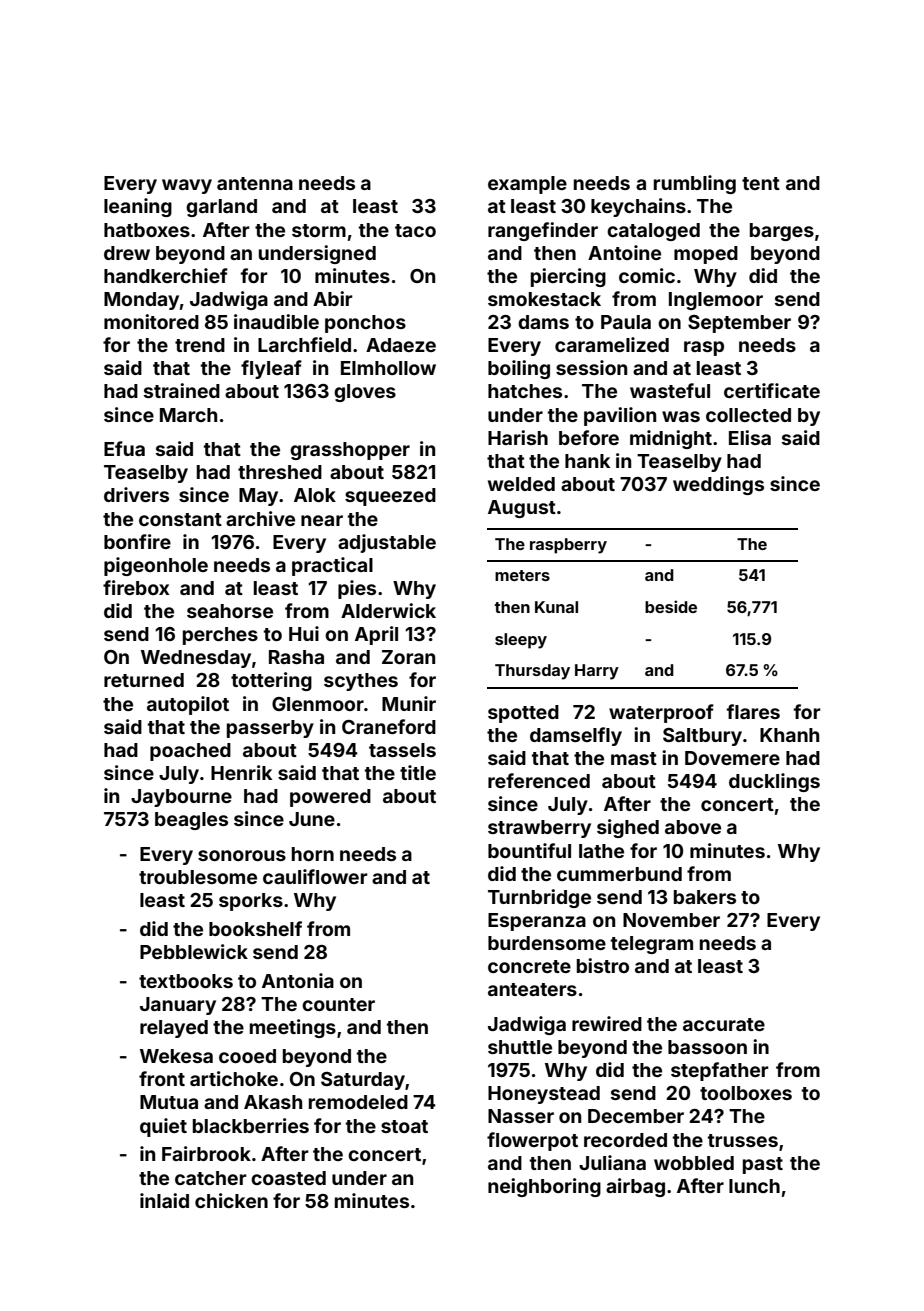 The height and width of the document is (1311, 924). What do you see at coordinates (522, 509) in the document?
I see `August` at bounding box center [522, 509].
